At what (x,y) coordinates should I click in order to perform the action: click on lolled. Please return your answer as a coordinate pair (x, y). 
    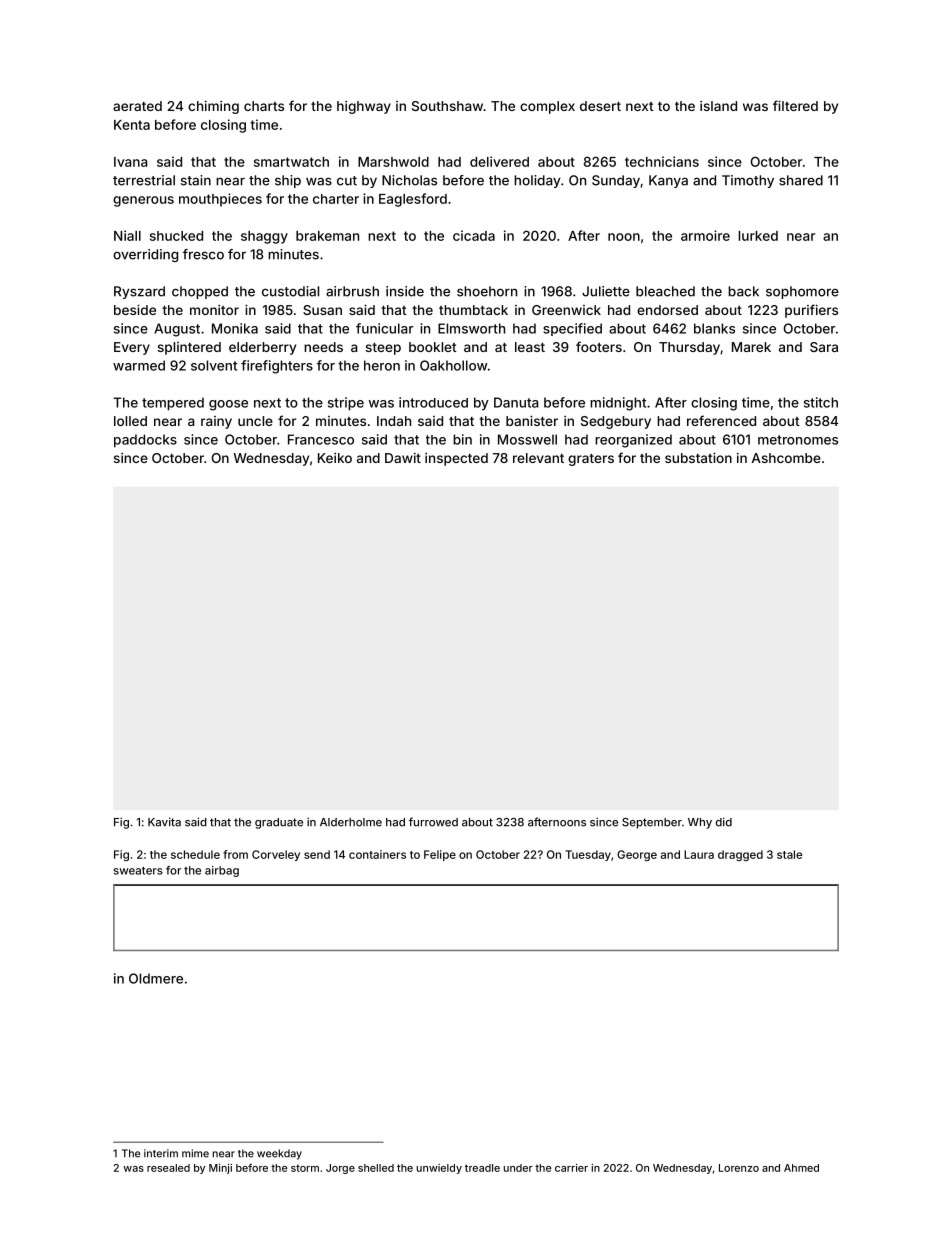
    Looking at the image, I should click on (130, 421).
